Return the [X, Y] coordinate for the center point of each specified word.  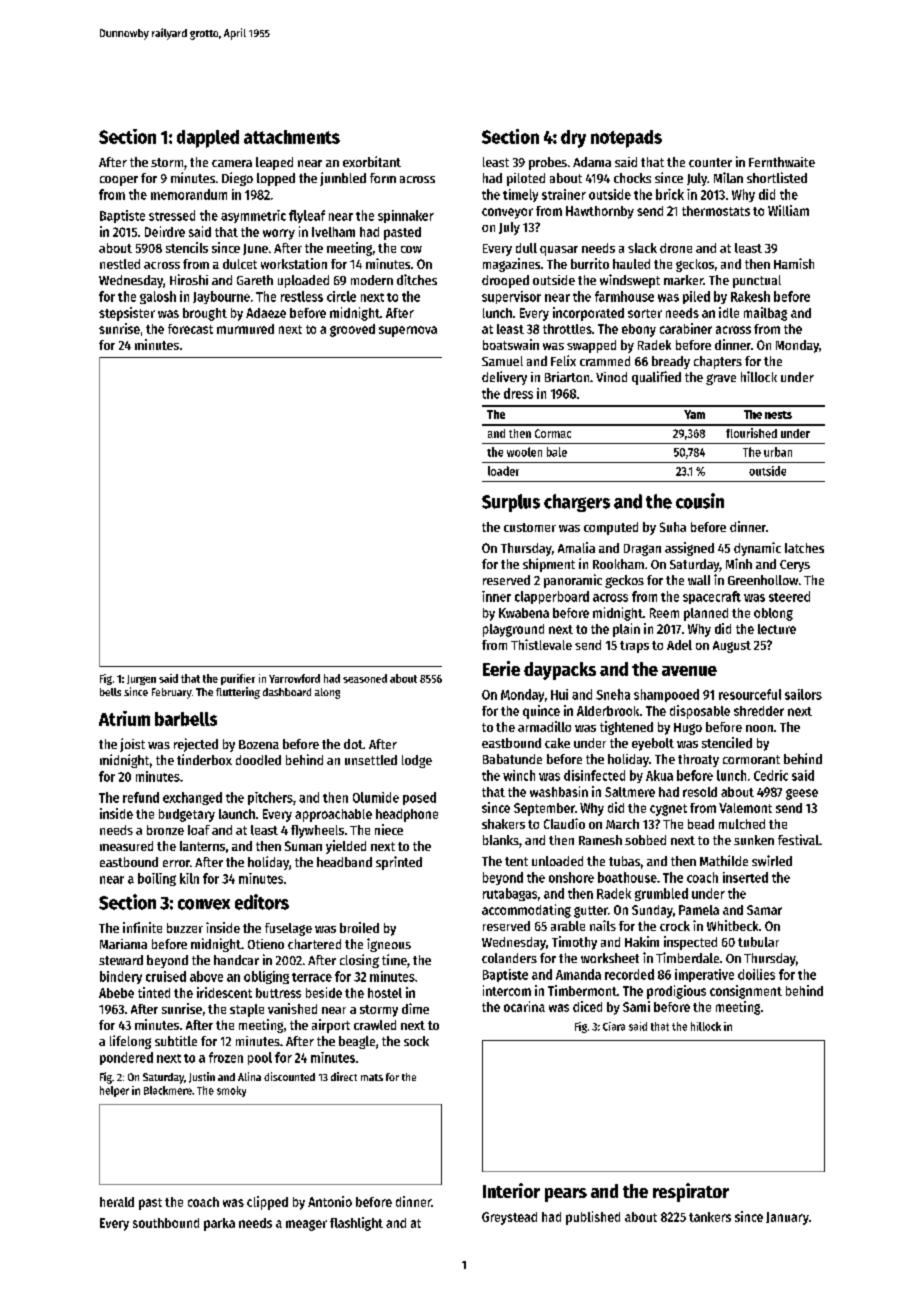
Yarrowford [294, 678]
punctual [757, 281]
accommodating [526, 911]
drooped [505, 281]
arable [568, 926]
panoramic [573, 581]
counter [710, 162]
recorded [629, 974]
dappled [208, 139]
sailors [803, 694]
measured [126, 846]
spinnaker [406, 216]
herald [117, 1202]
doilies [756, 974]
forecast [190, 329]
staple [247, 1010]
